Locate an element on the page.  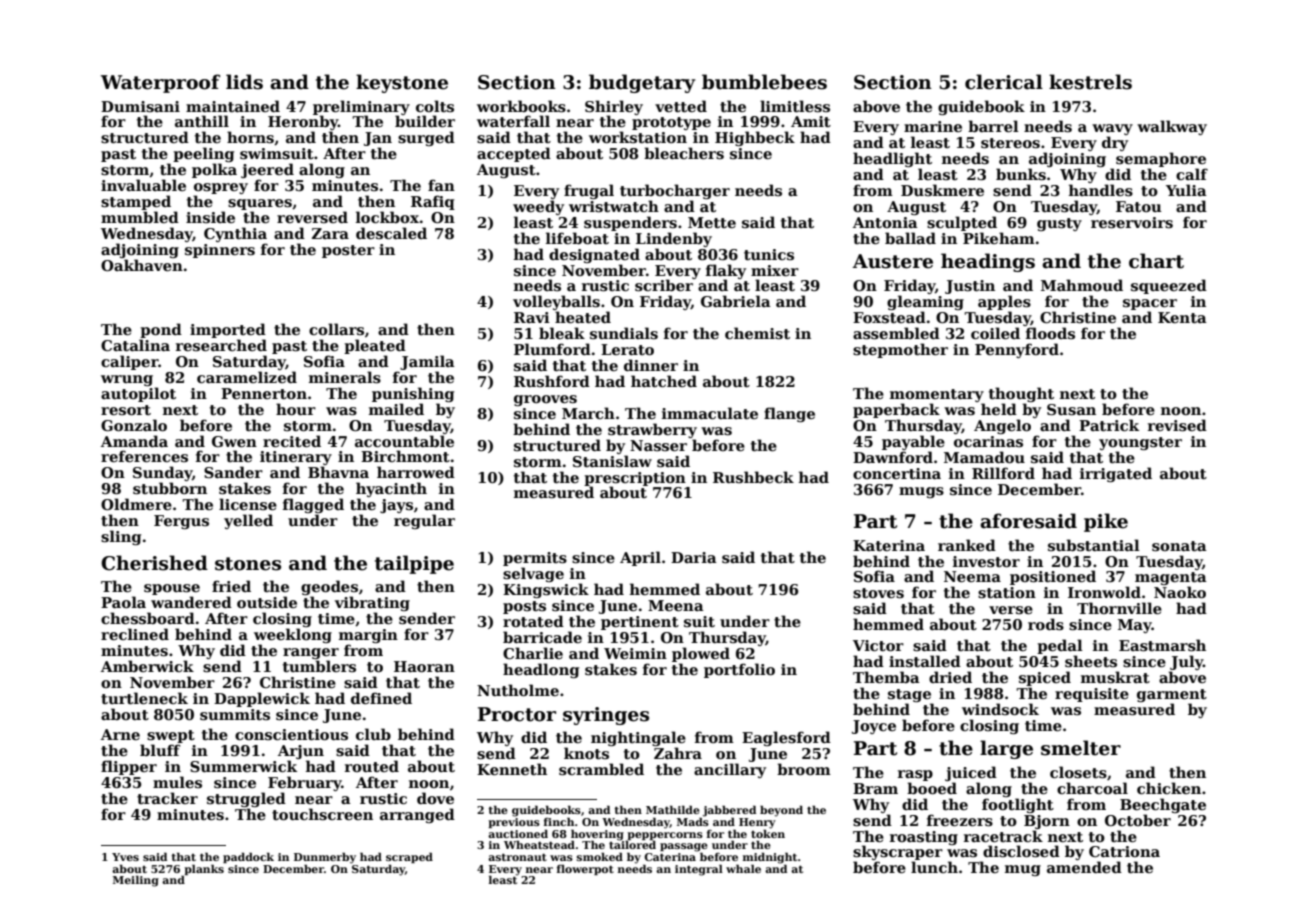
dinner is located at coordinates (651, 365).
